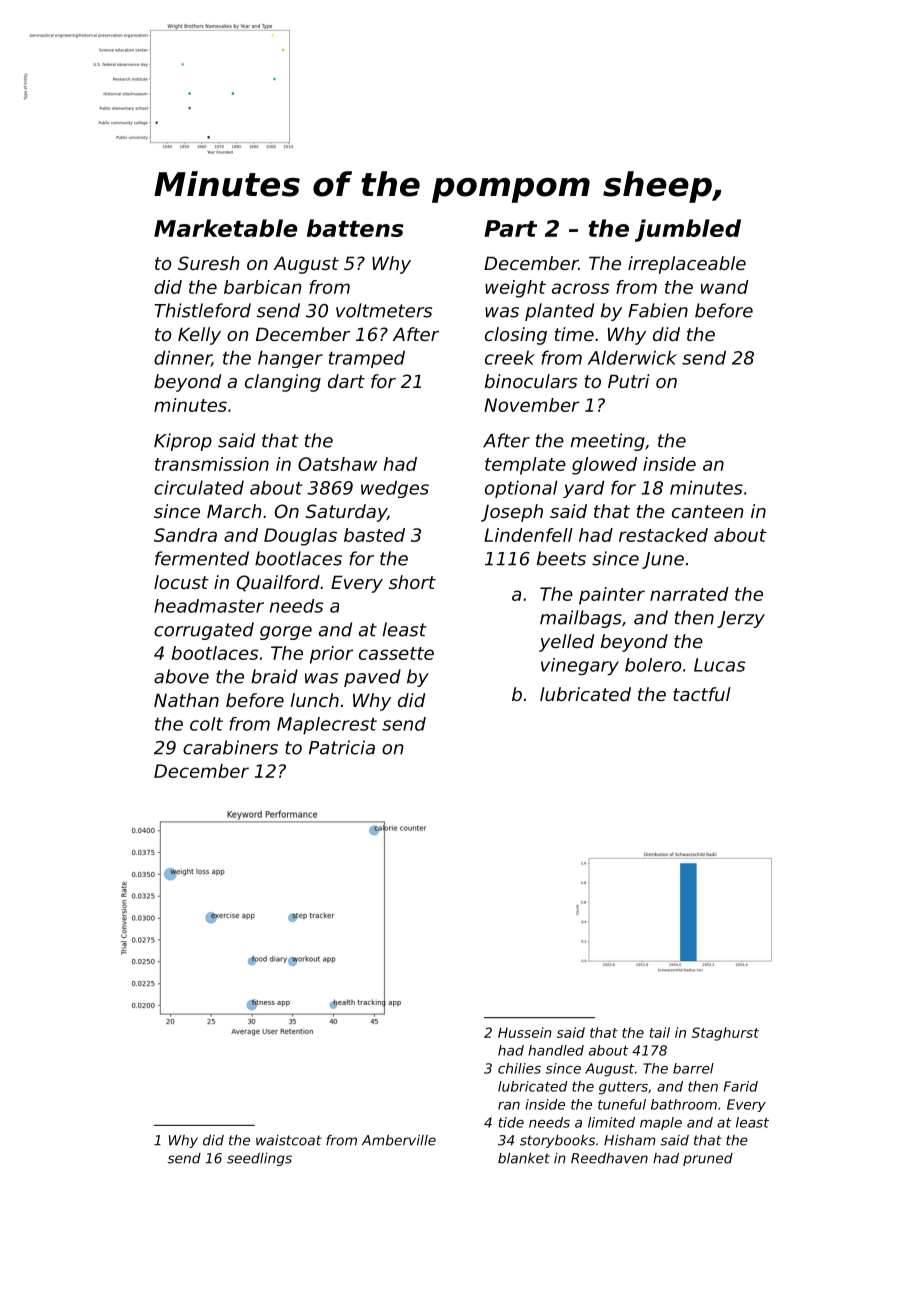 This document has height=1311, width=924. What do you see at coordinates (395, 489) in the document?
I see `wedges` at bounding box center [395, 489].
